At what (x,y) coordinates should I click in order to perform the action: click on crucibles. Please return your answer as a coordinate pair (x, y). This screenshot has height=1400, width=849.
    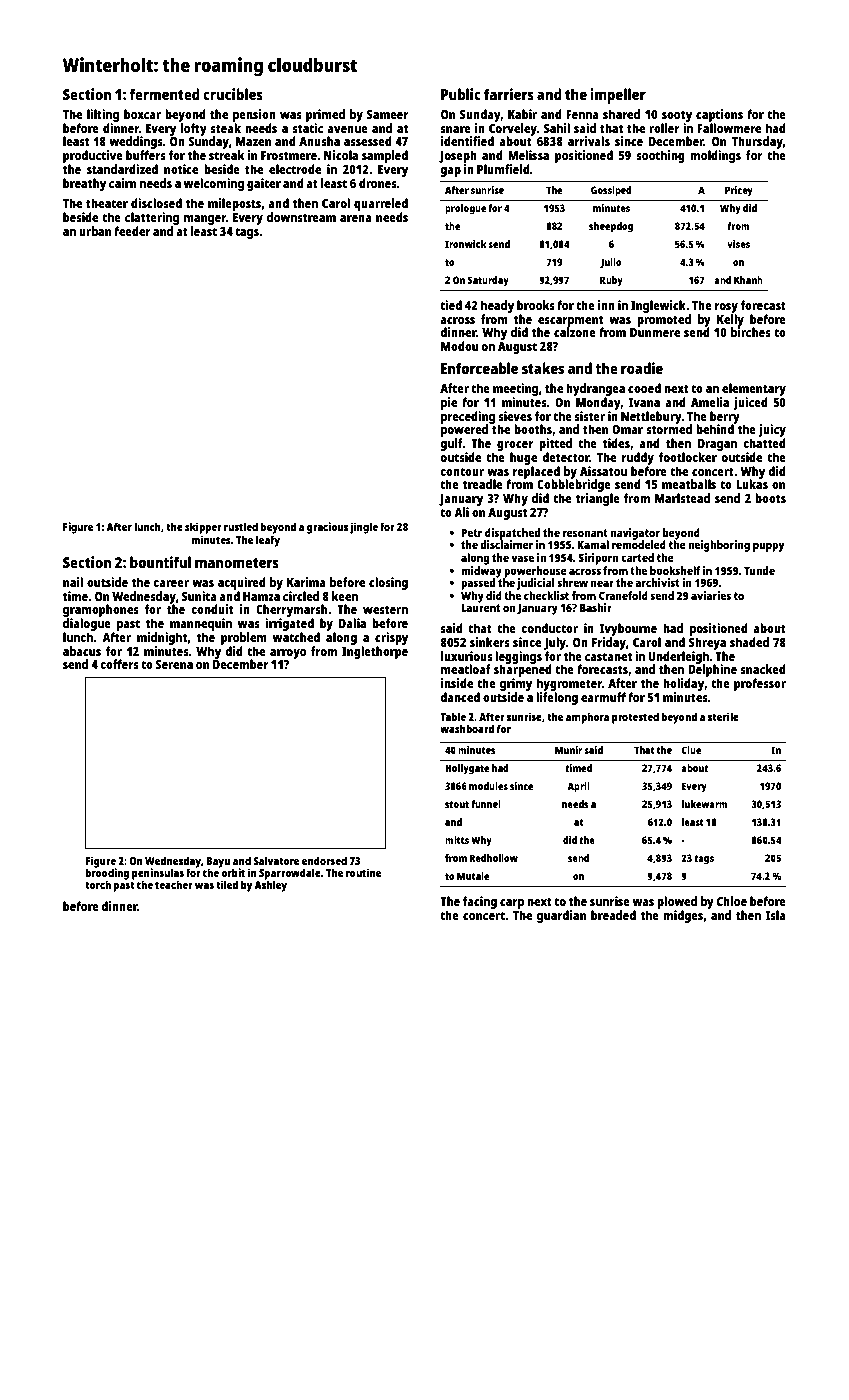
    Looking at the image, I should click on (233, 94).
